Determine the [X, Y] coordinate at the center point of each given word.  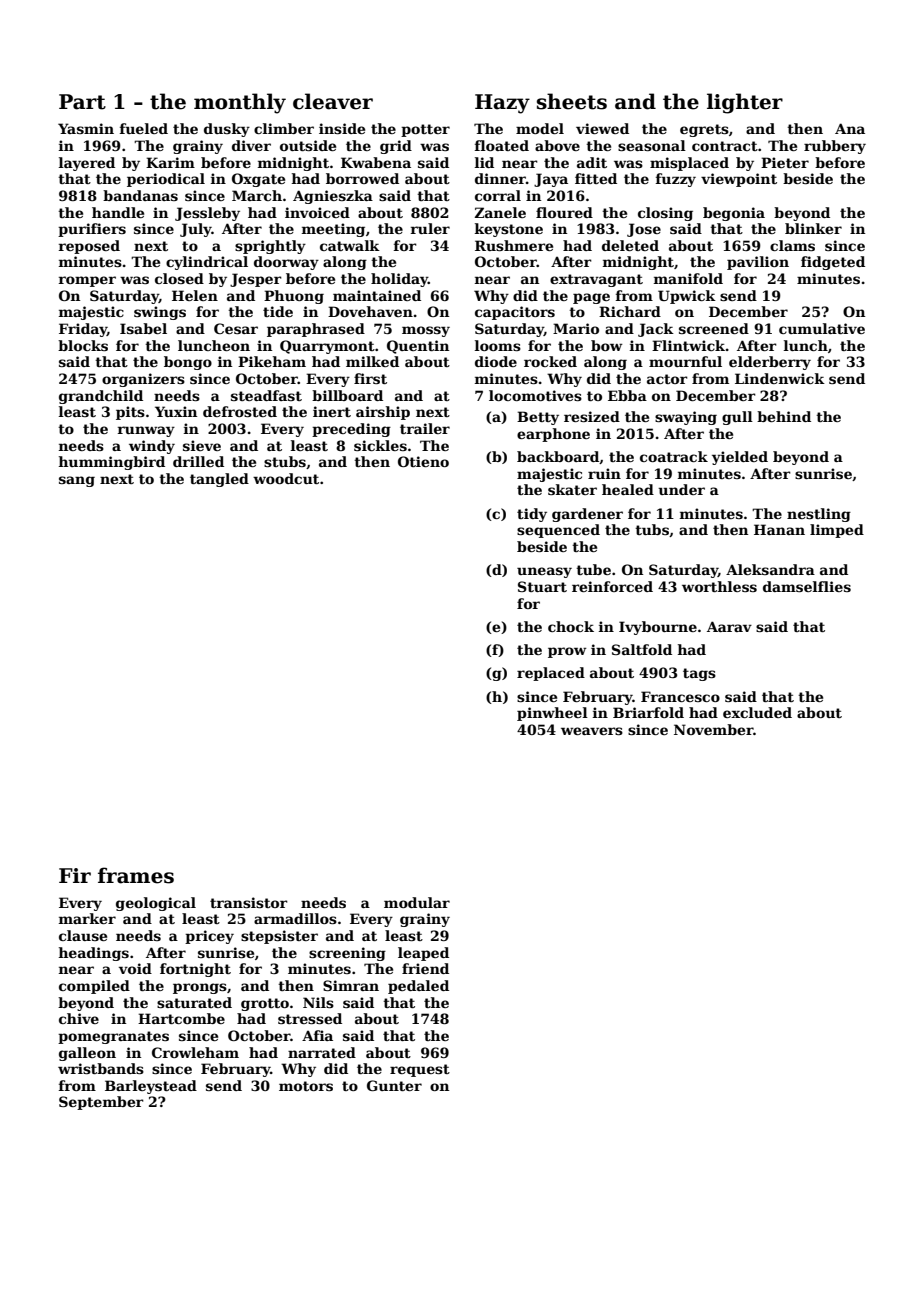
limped [837, 531]
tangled [219, 480]
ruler [430, 228]
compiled [94, 987]
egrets [704, 130]
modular [417, 902]
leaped [423, 954]
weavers [592, 731]
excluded [757, 712]
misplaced [689, 164]
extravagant [596, 280]
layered [87, 164]
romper [87, 281]
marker [87, 918]
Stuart [542, 586]
